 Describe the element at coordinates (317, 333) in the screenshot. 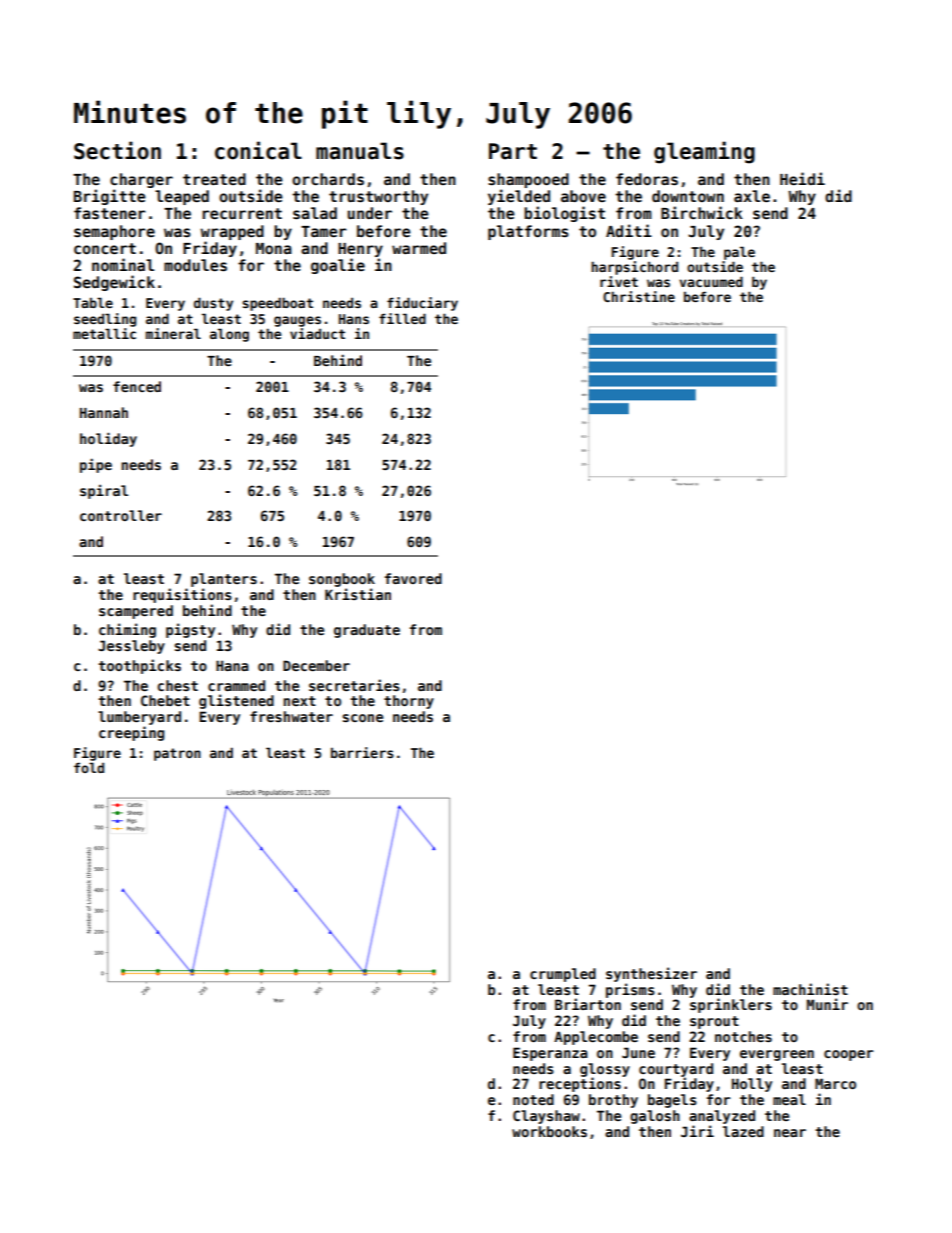

I see `viaduct` at that location.
